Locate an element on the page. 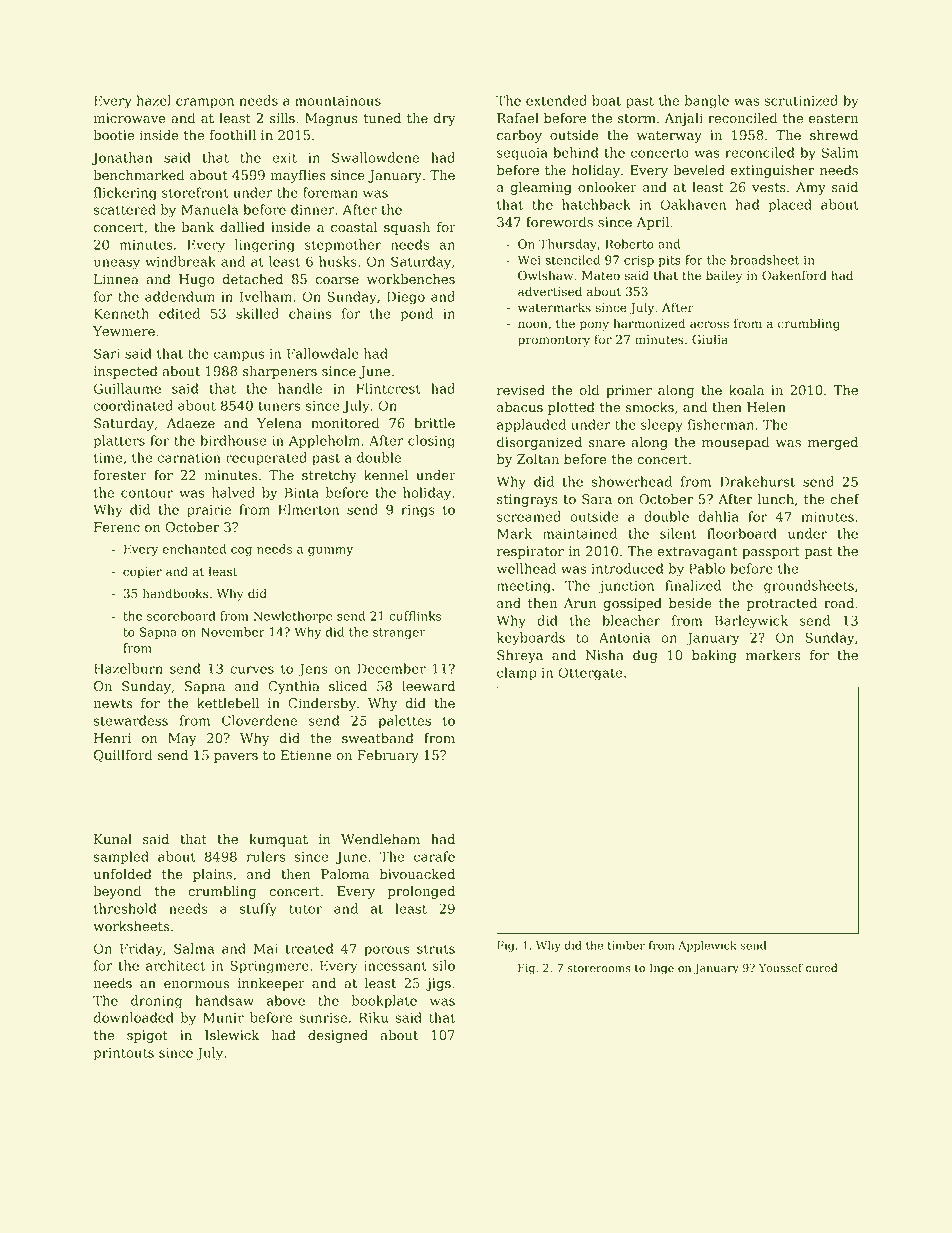 The height and width of the page is (1233, 952). boat is located at coordinates (606, 100).
